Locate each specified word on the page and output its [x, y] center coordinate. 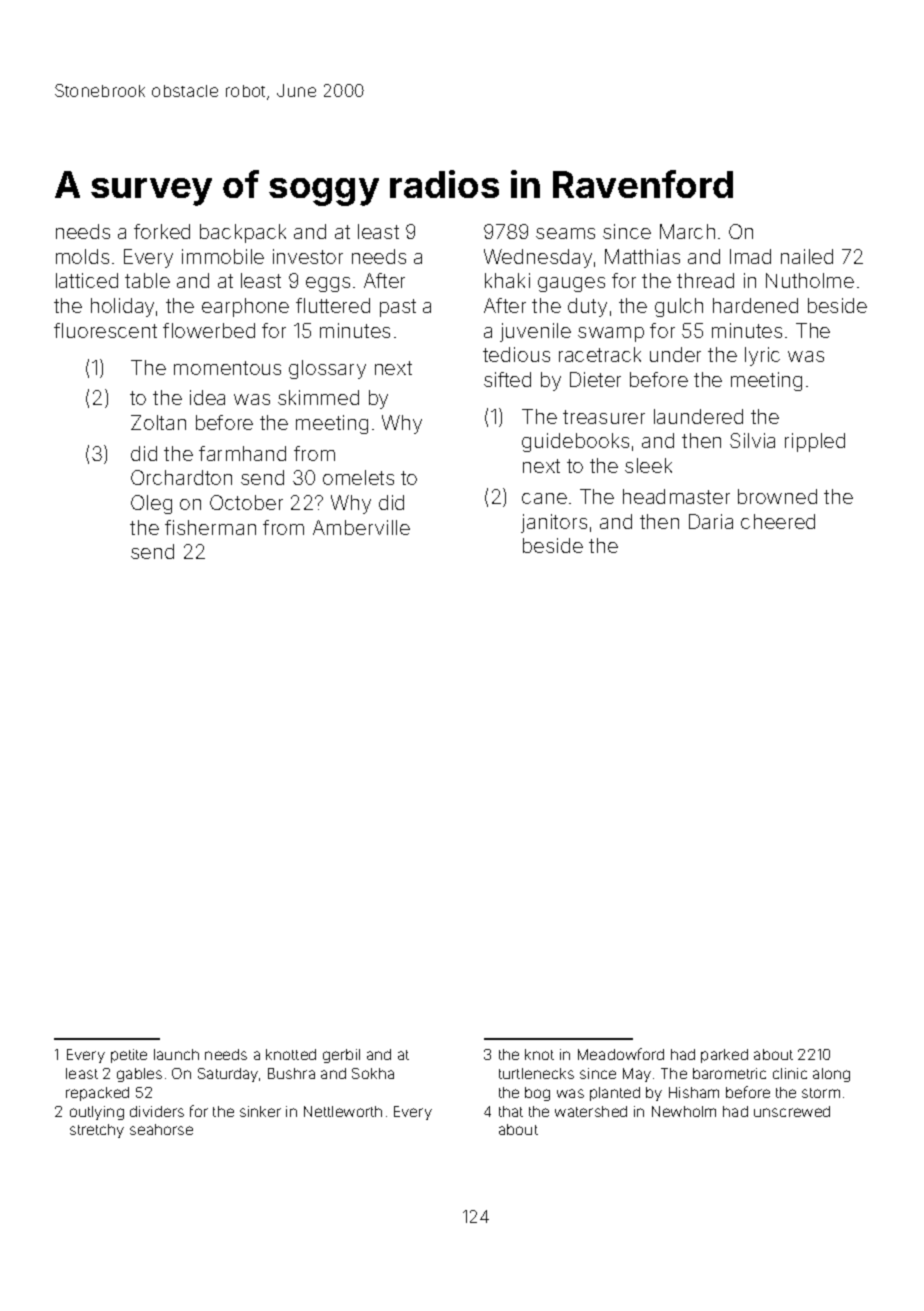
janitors [554, 523]
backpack [243, 233]
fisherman [210, 527]
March [687, 231]
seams [565, 233]
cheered [778, 521]
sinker [260, 1111]
